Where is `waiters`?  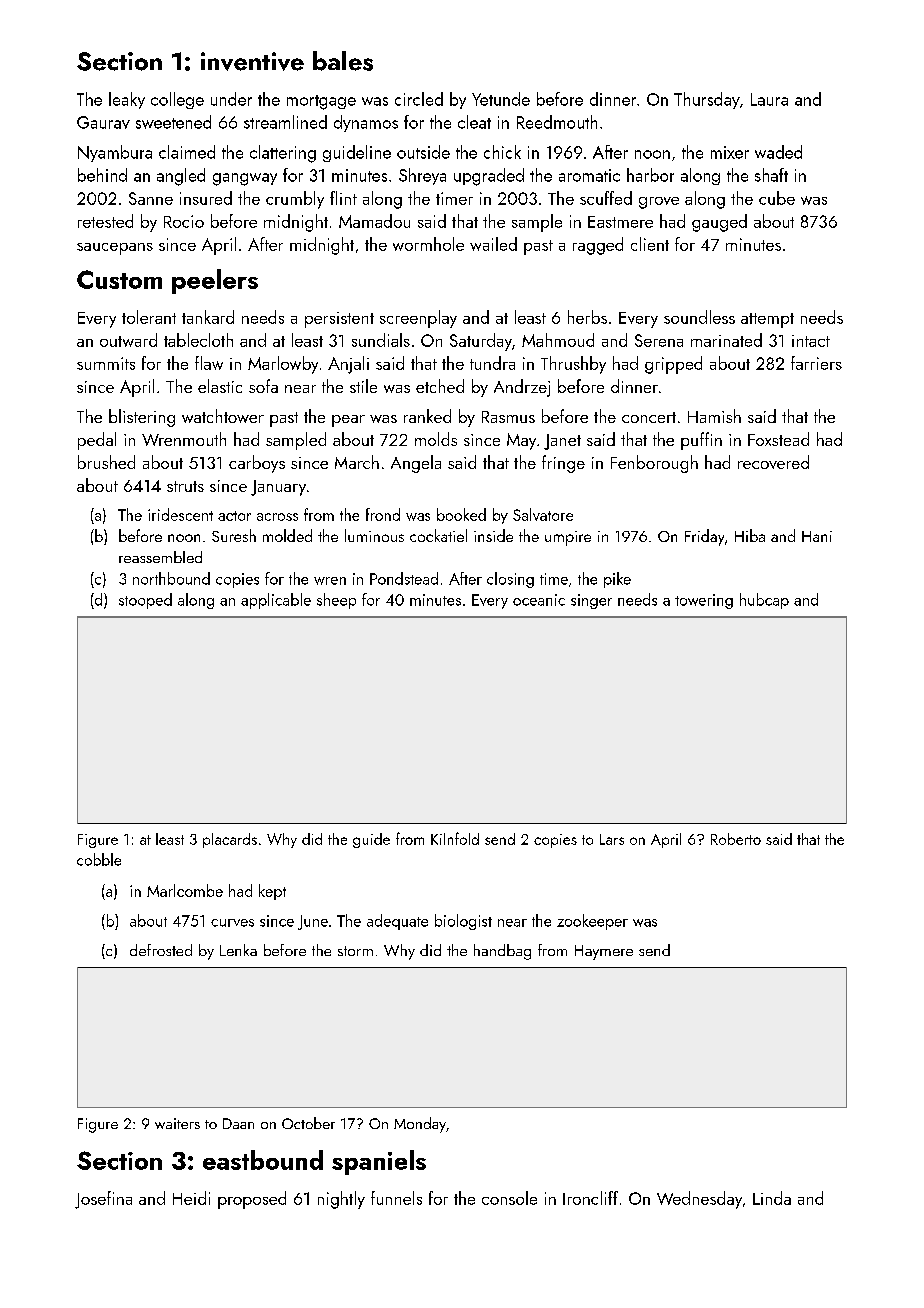
waiters is located at coordinates (177, 1123).
